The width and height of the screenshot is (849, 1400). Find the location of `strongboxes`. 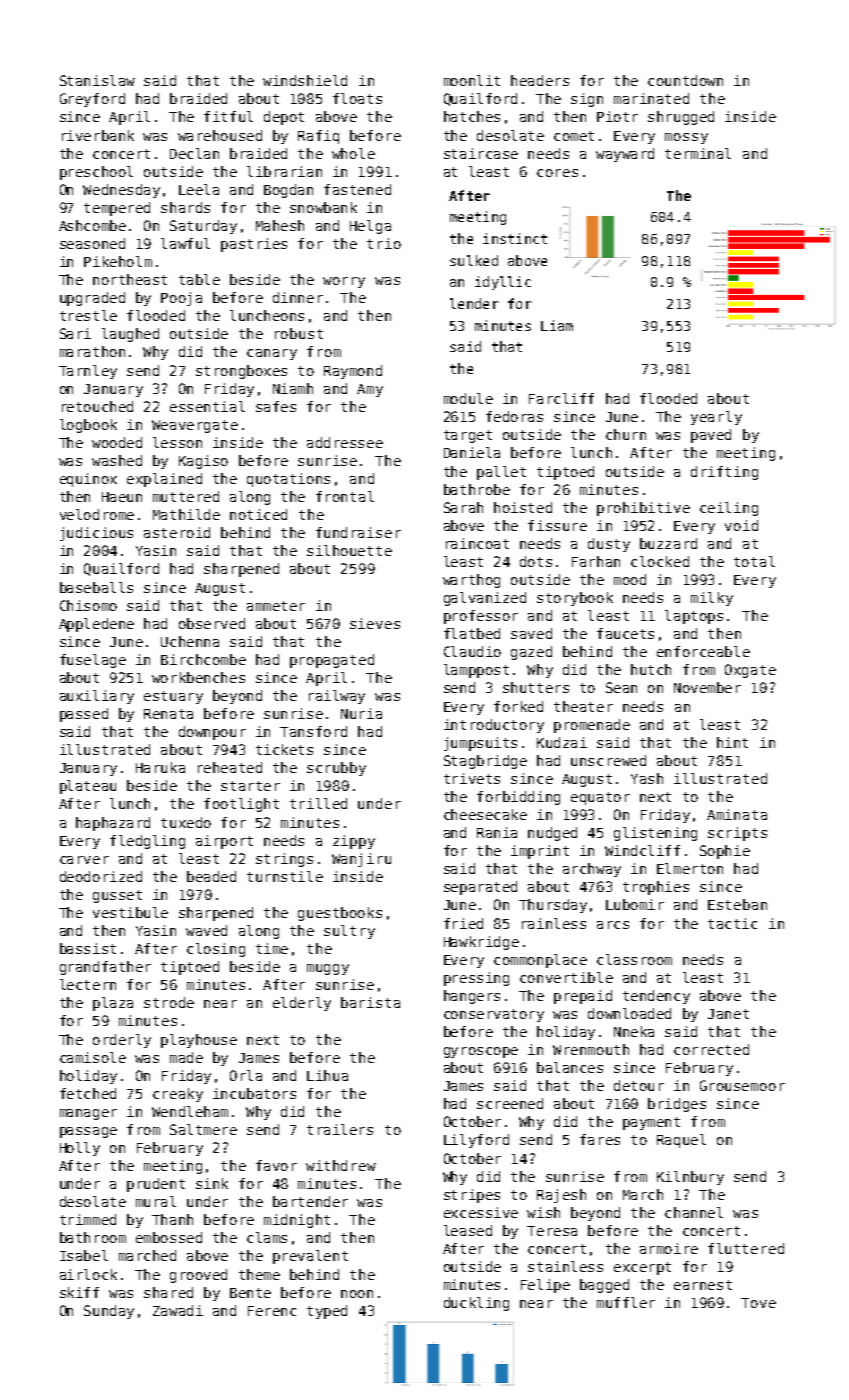

strongboxes is located at coordinates (241, 372).
